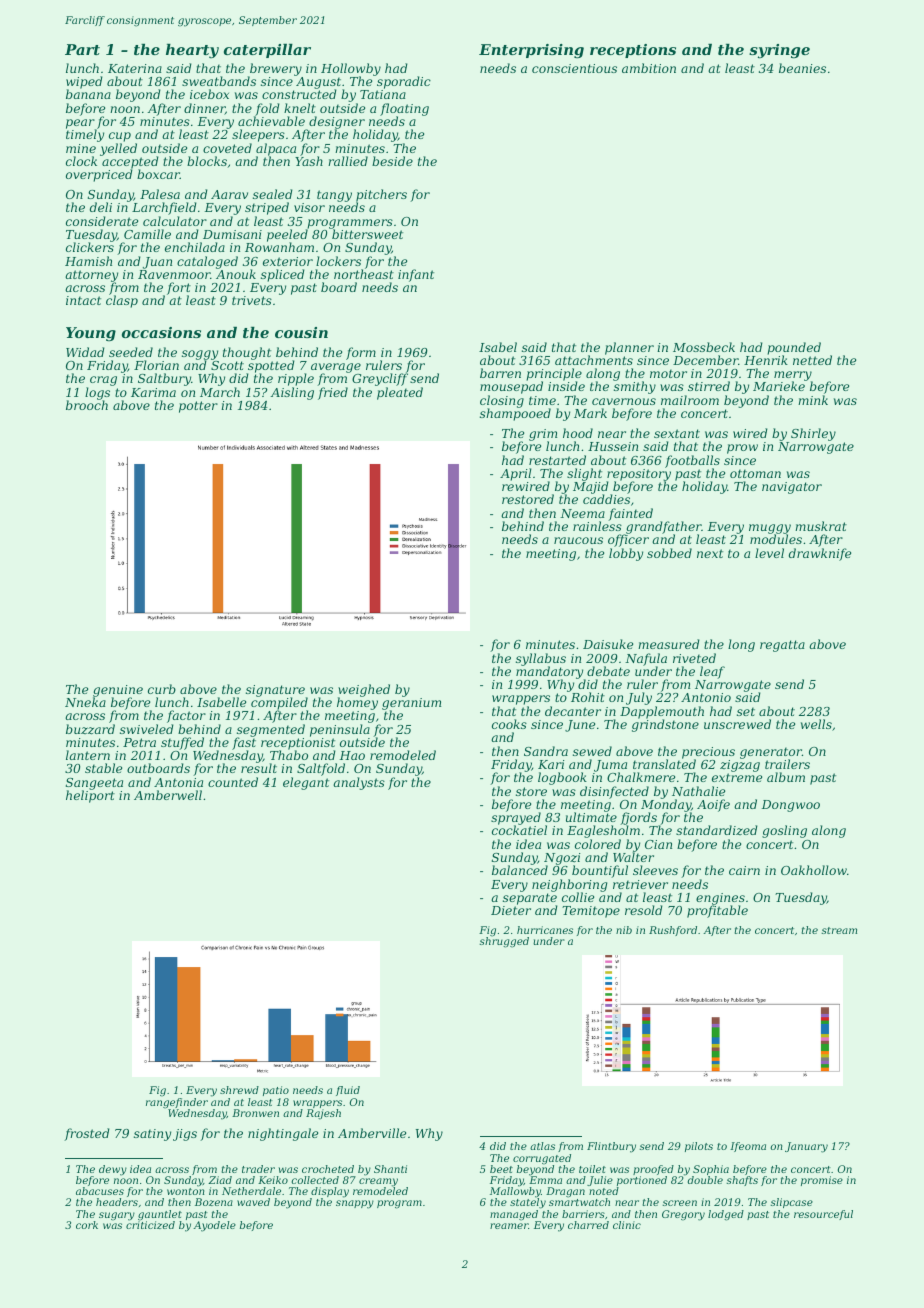 The image size is (924, 1308). What do you see at coordinates (649, 68) in the screenshot?
I see `ambition` at bounding box center [649, 68].
